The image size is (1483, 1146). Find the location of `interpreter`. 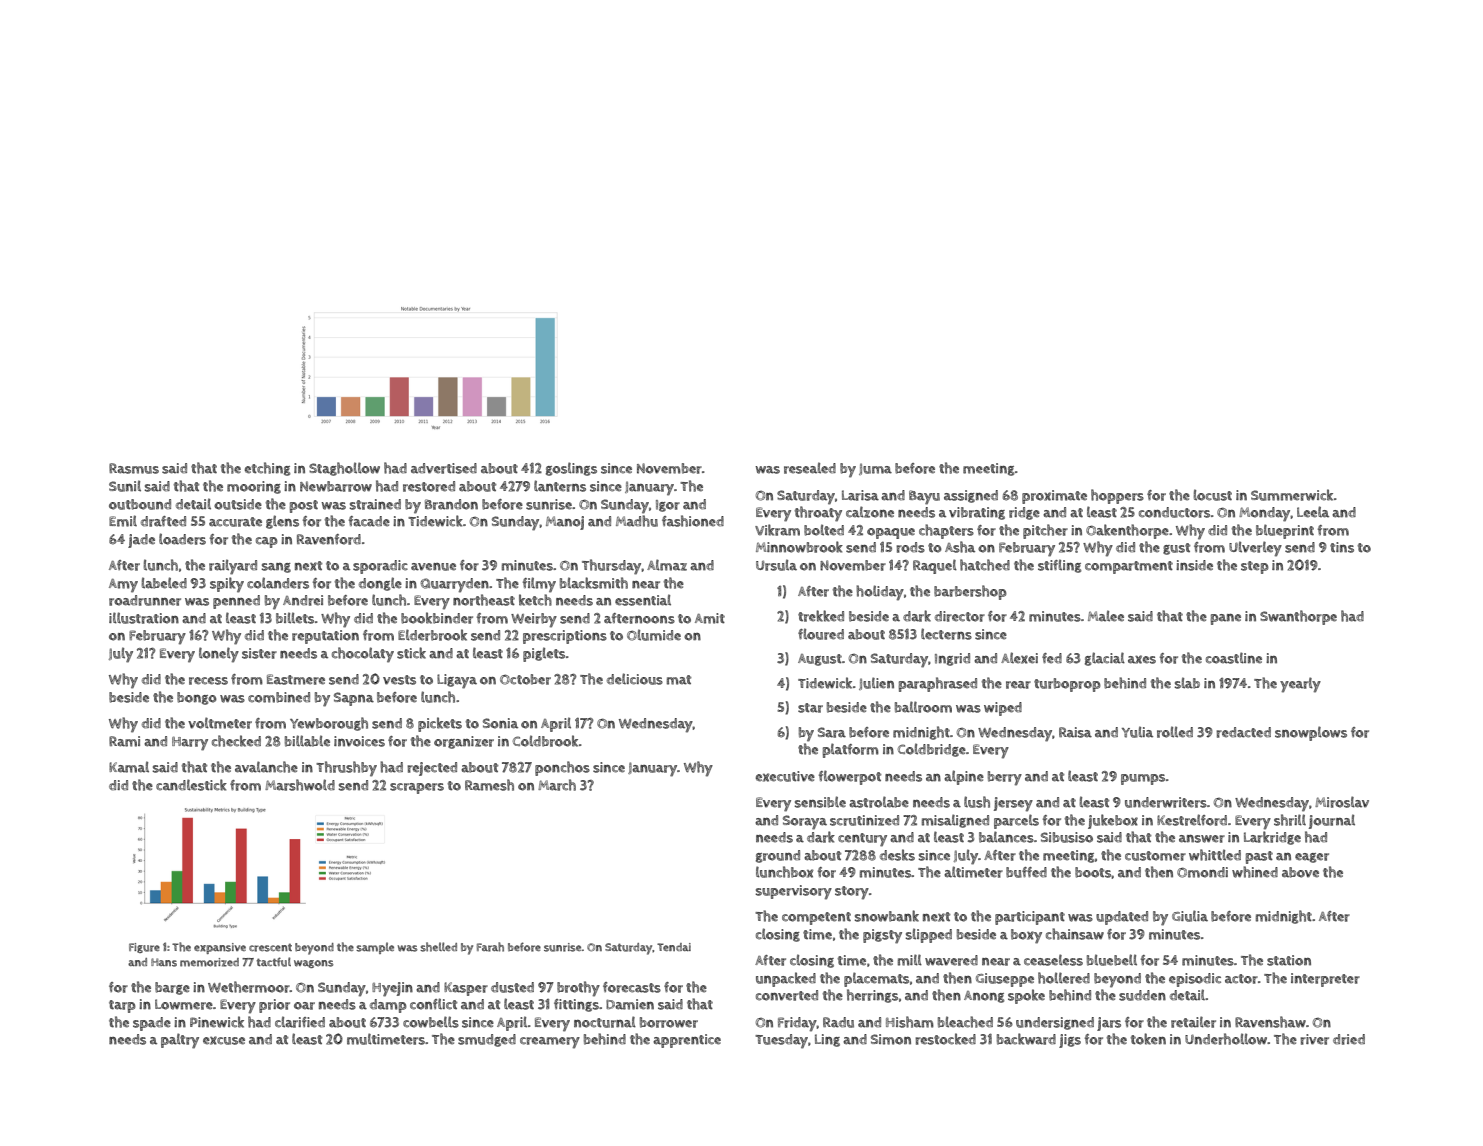

interpreter is located at coordinates (1325, 980).
